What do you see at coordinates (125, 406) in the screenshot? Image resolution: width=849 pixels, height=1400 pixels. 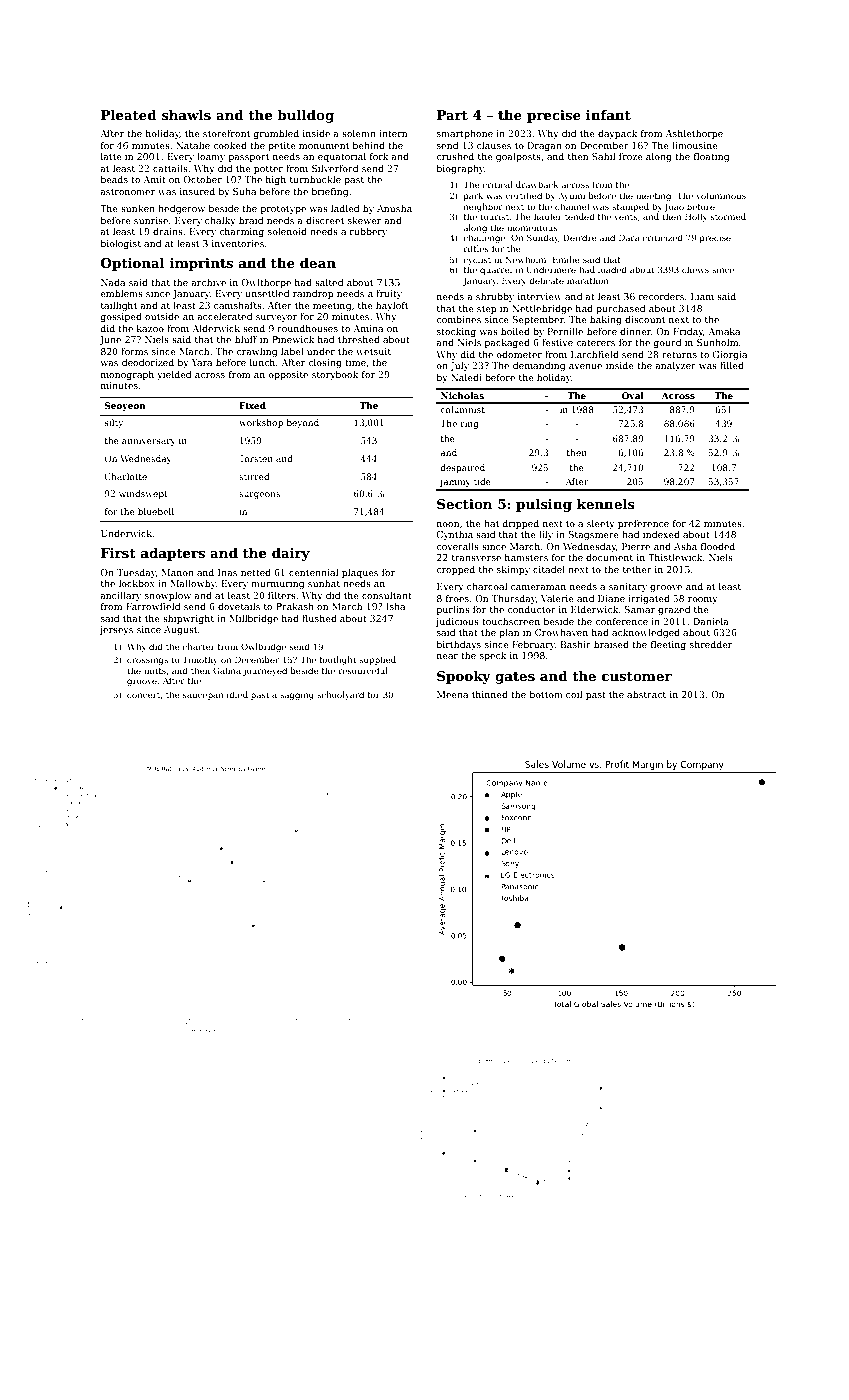 I see `Seoyeon` at bounding box center [125, 406].
